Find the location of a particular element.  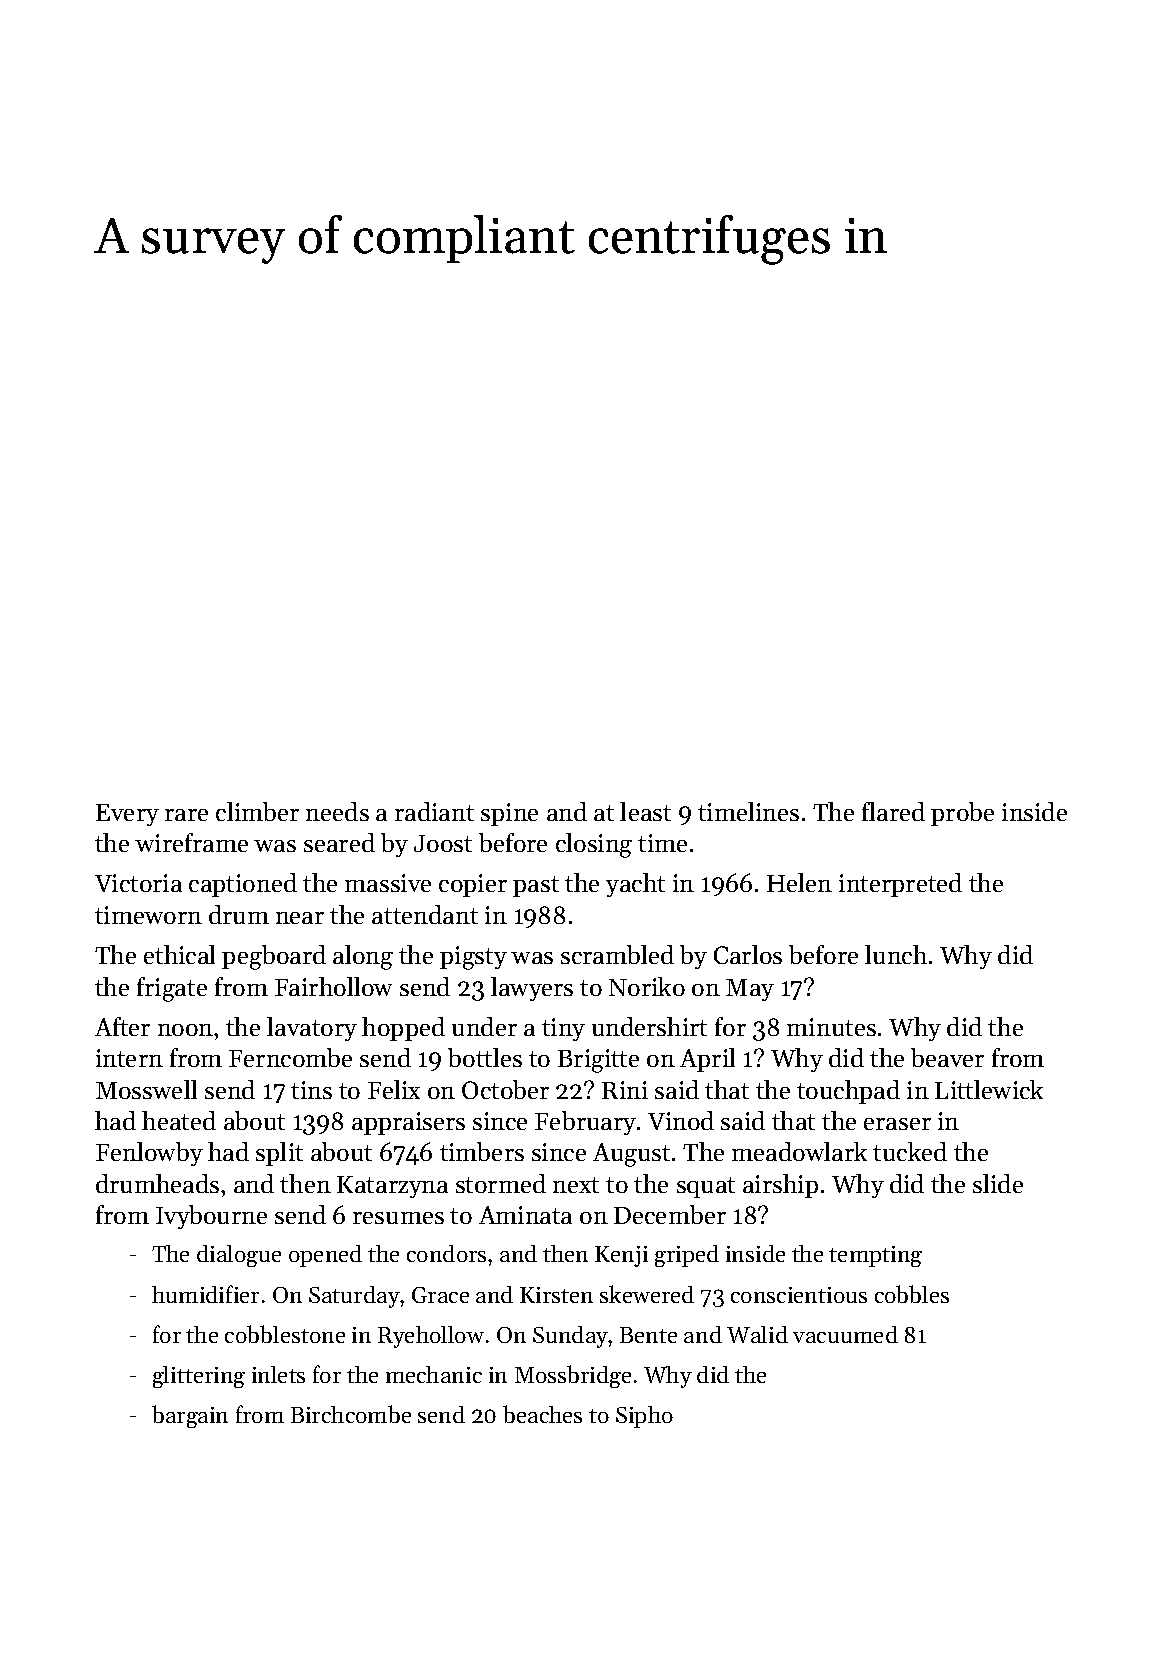

attendant is located at coordinates (425, 914).
